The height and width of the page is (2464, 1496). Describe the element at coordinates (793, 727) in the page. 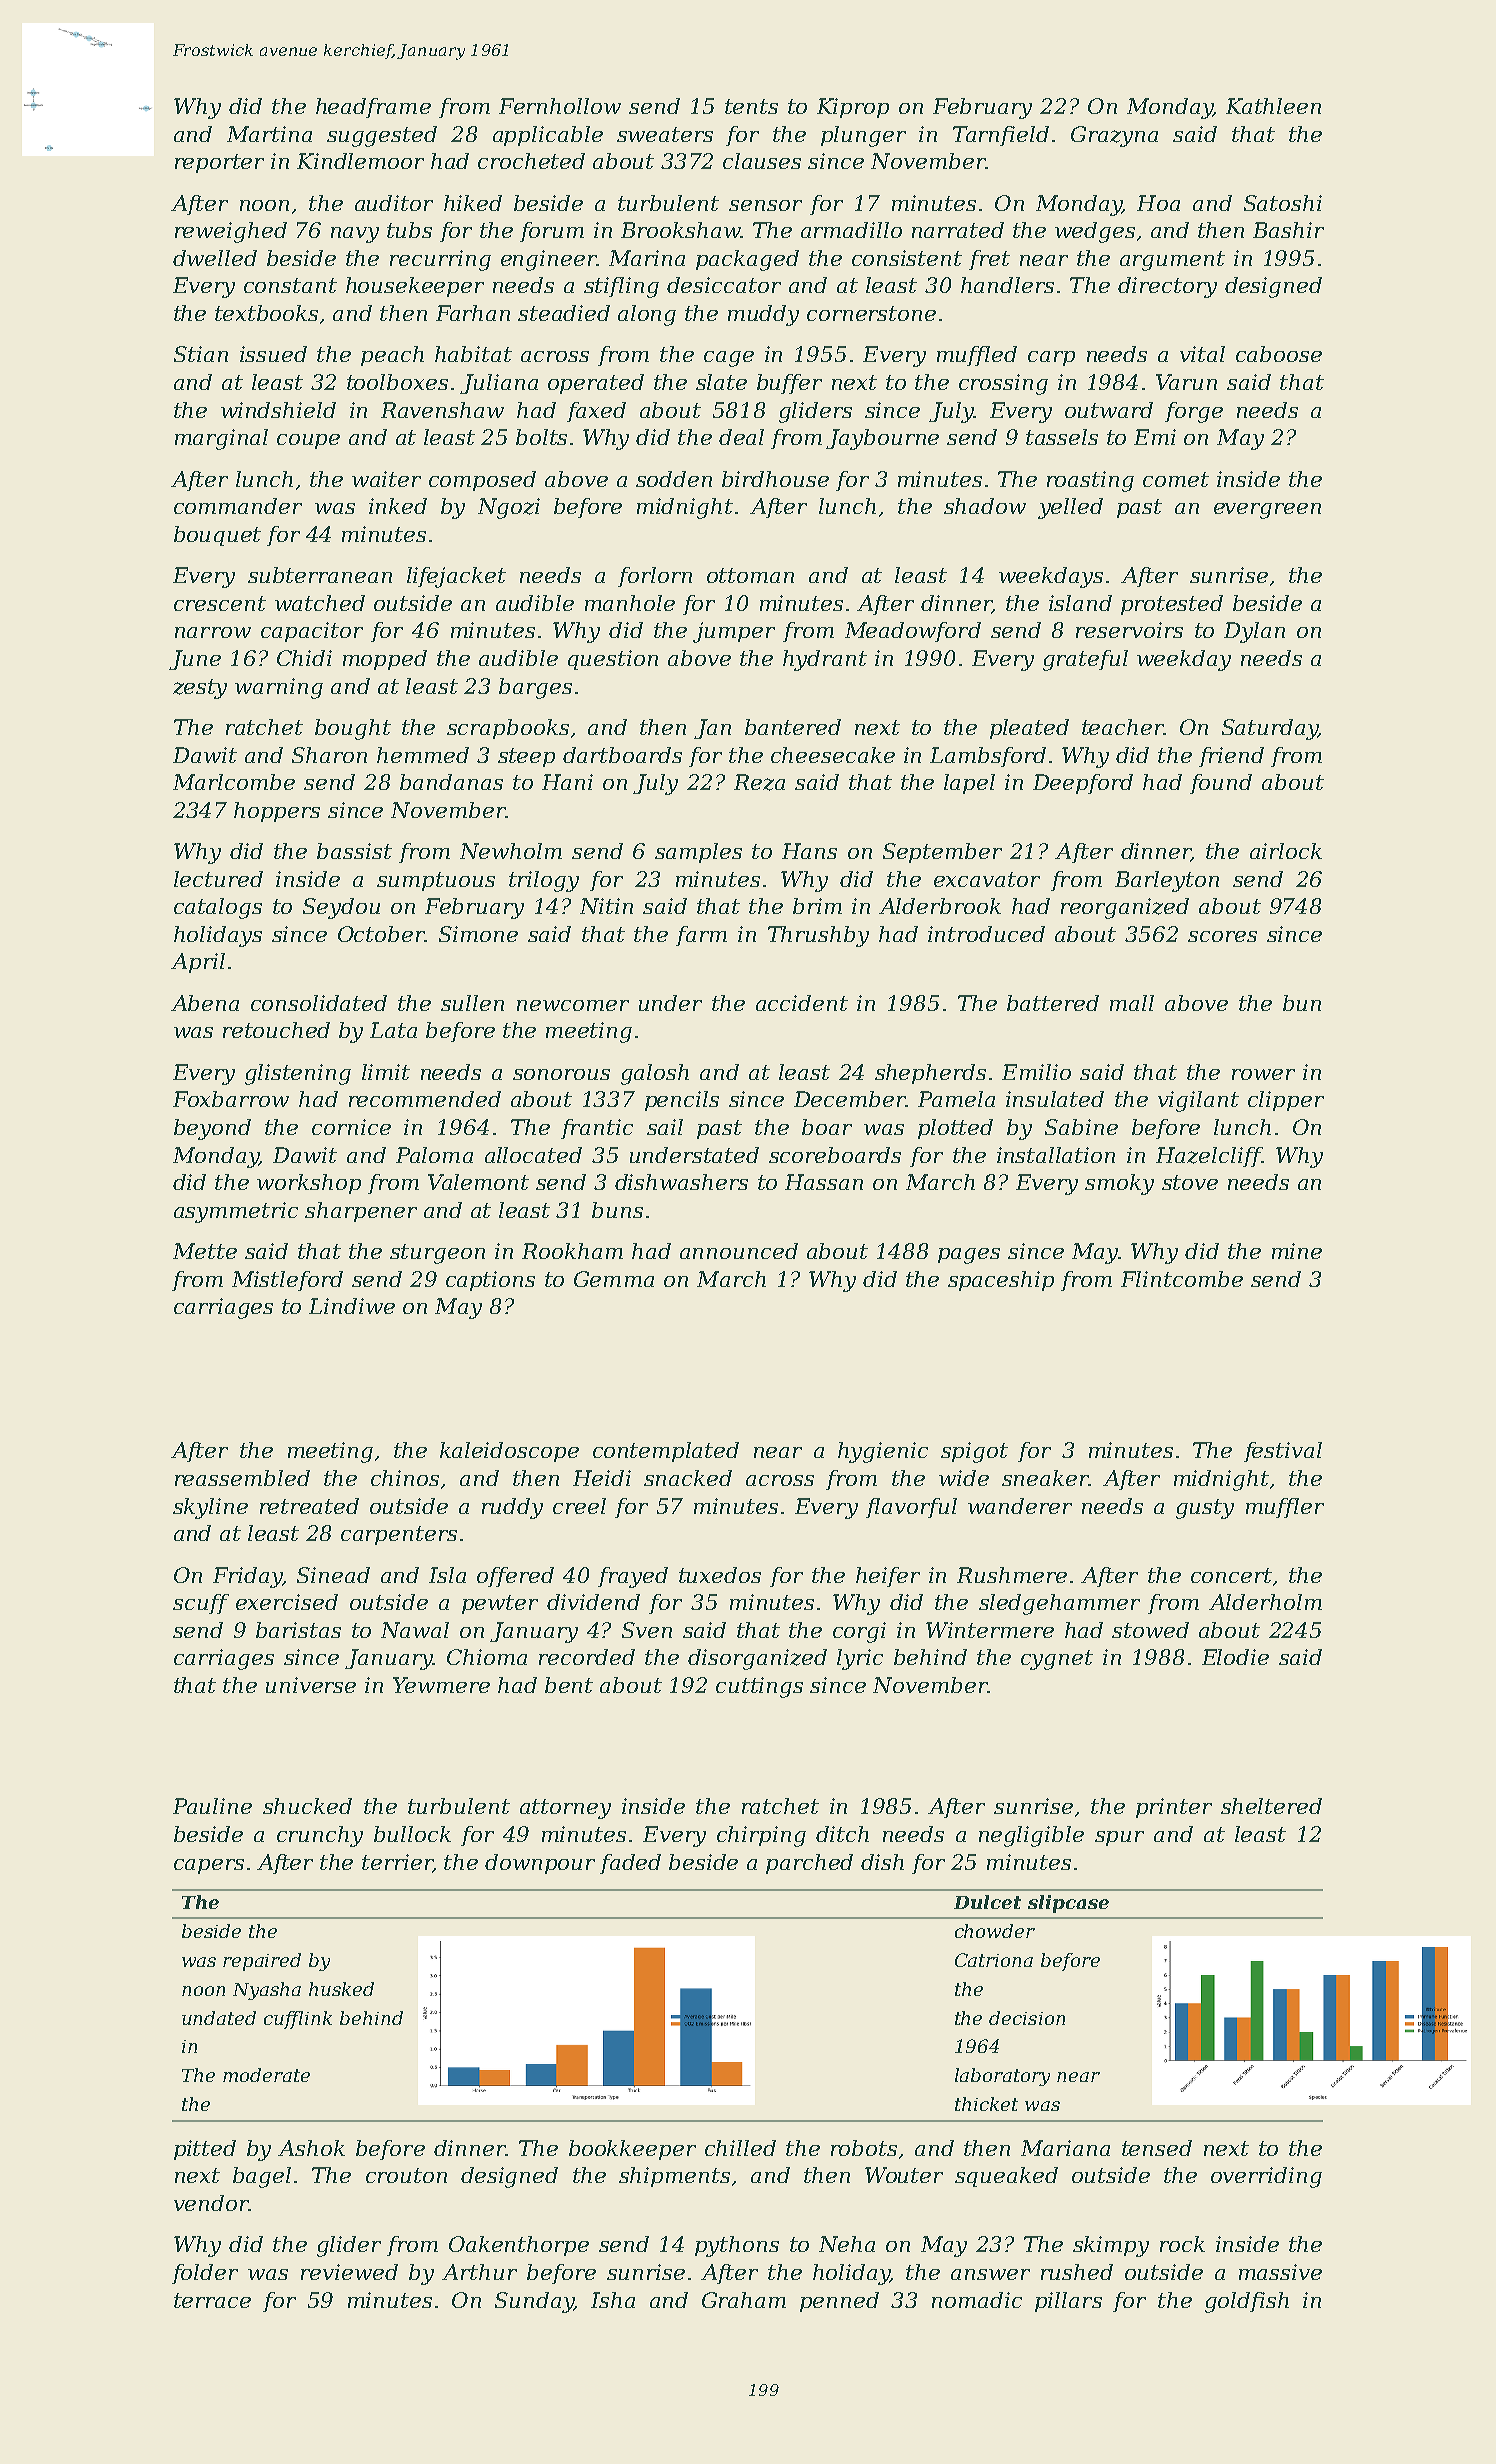

I see `bantered` at that location.
